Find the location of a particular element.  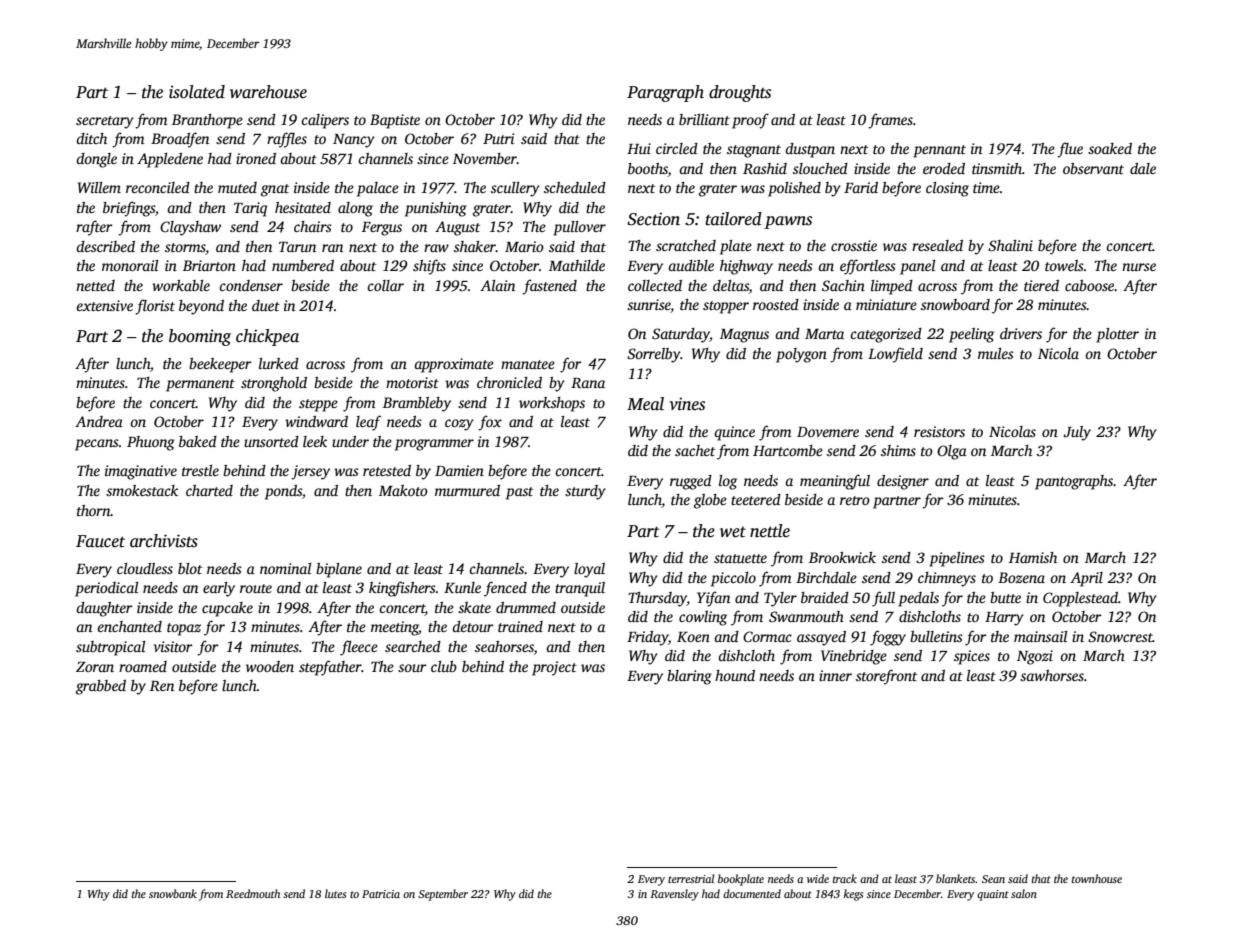

leaf is located at coordinates (368, 423).
